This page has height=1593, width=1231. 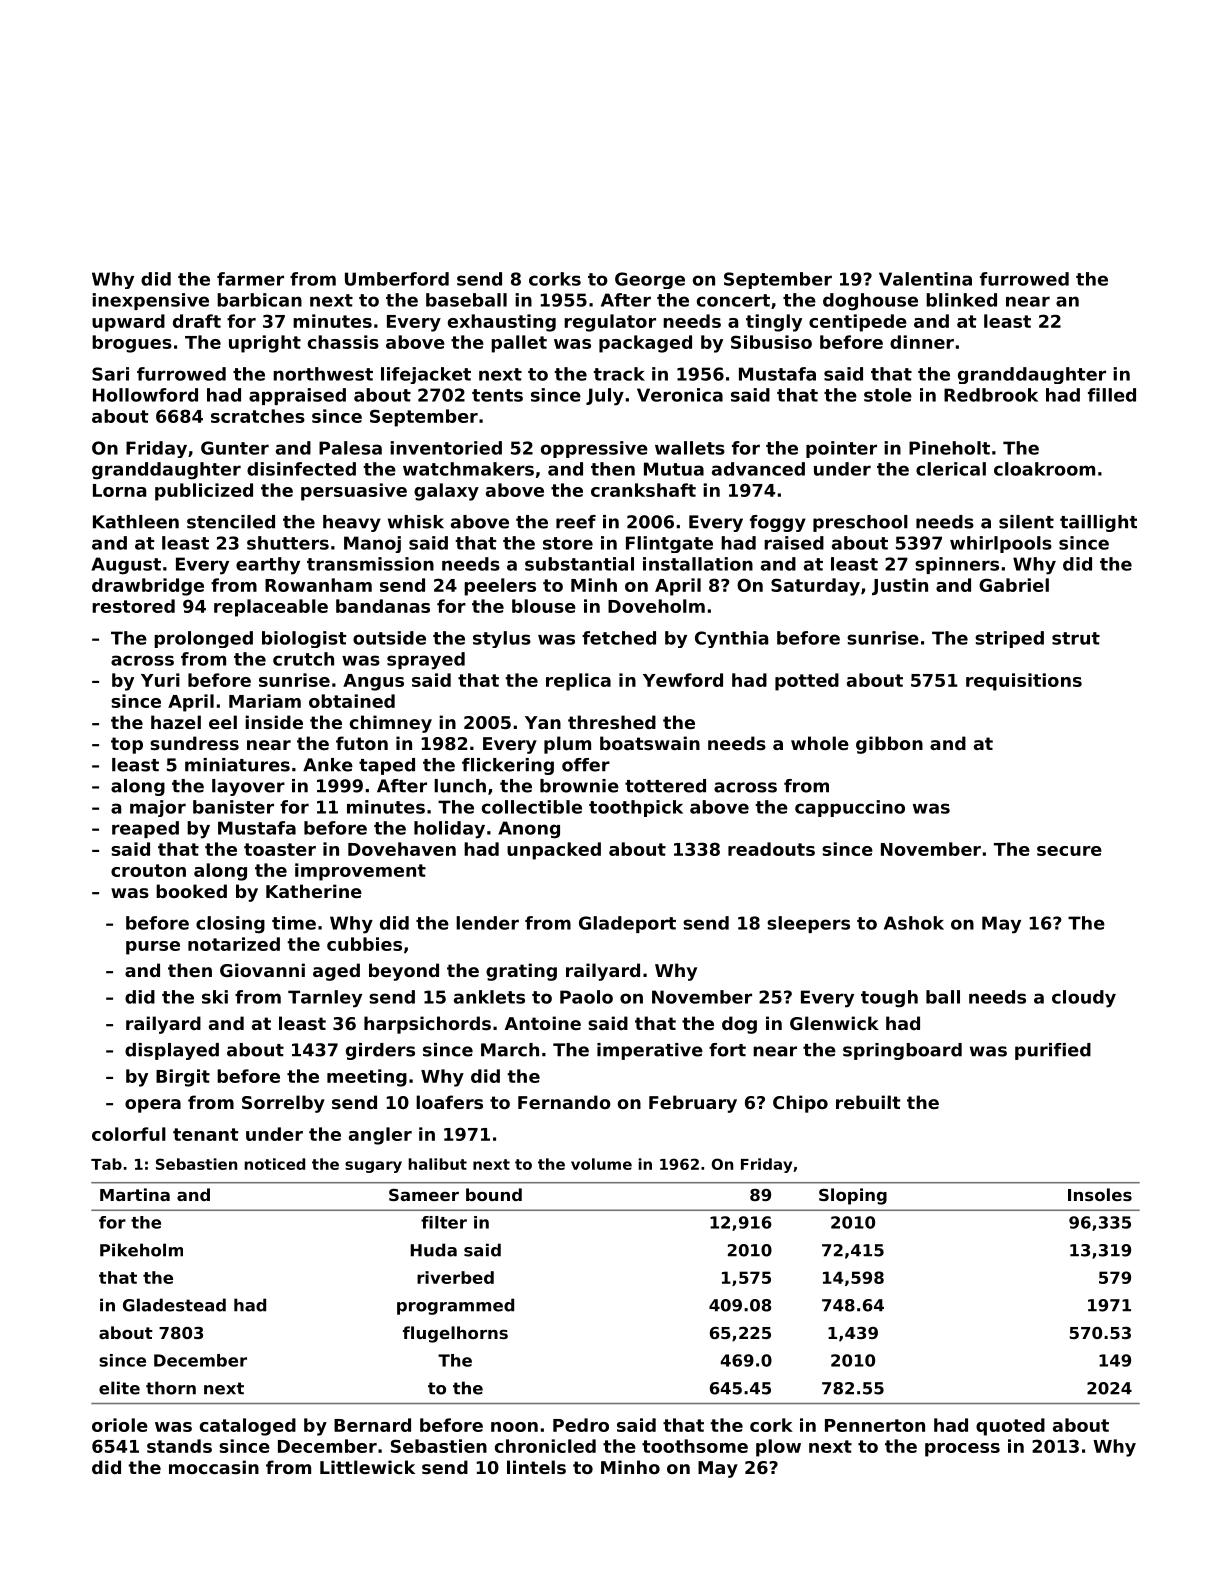 What do you see at coordinates (853, 1196) in the page?
I see `Sloping` at bounding box center [853, 1196].
